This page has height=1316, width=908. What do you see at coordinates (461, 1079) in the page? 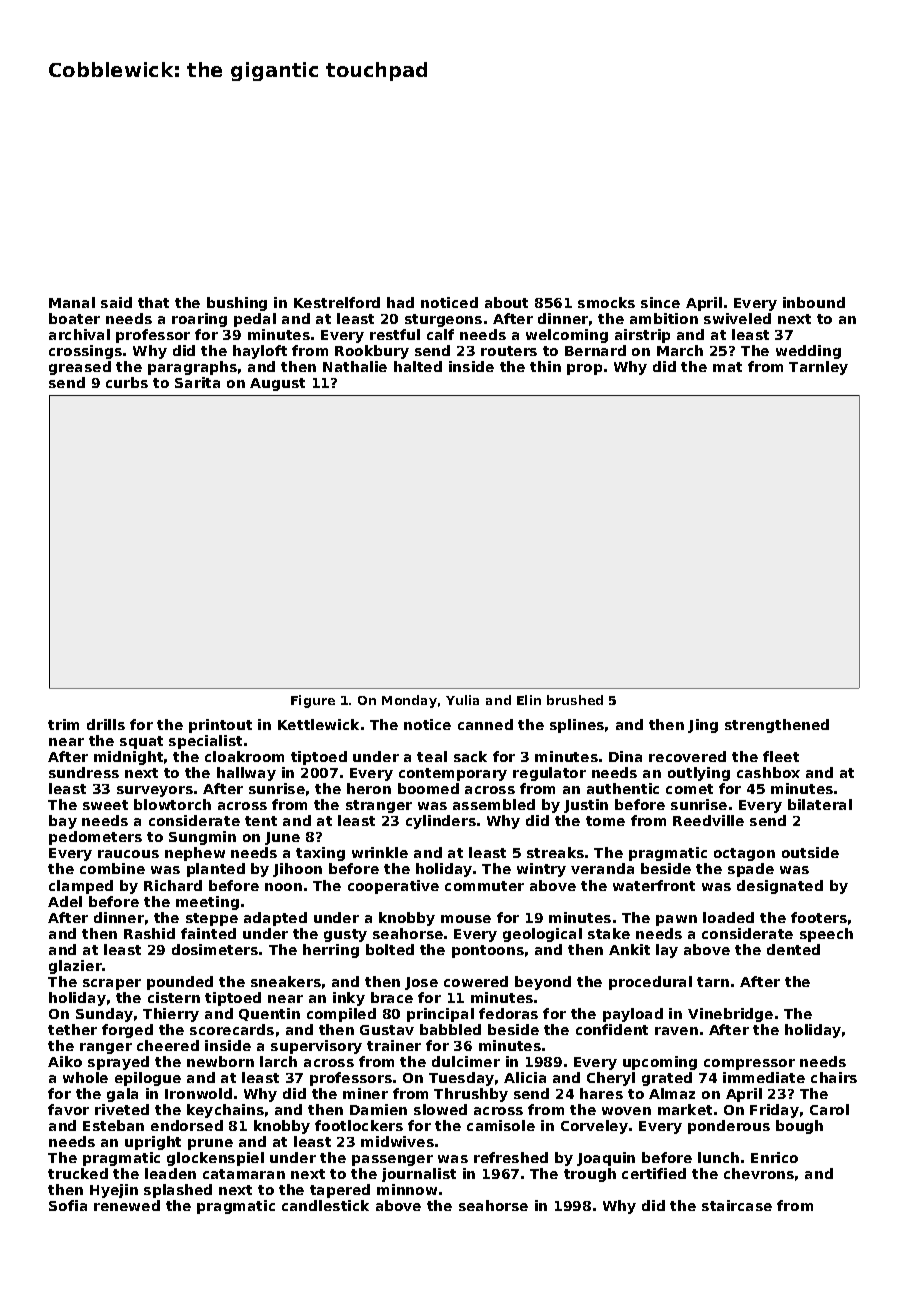
I see `Tuesday` at bounding box center [461, 1079].
